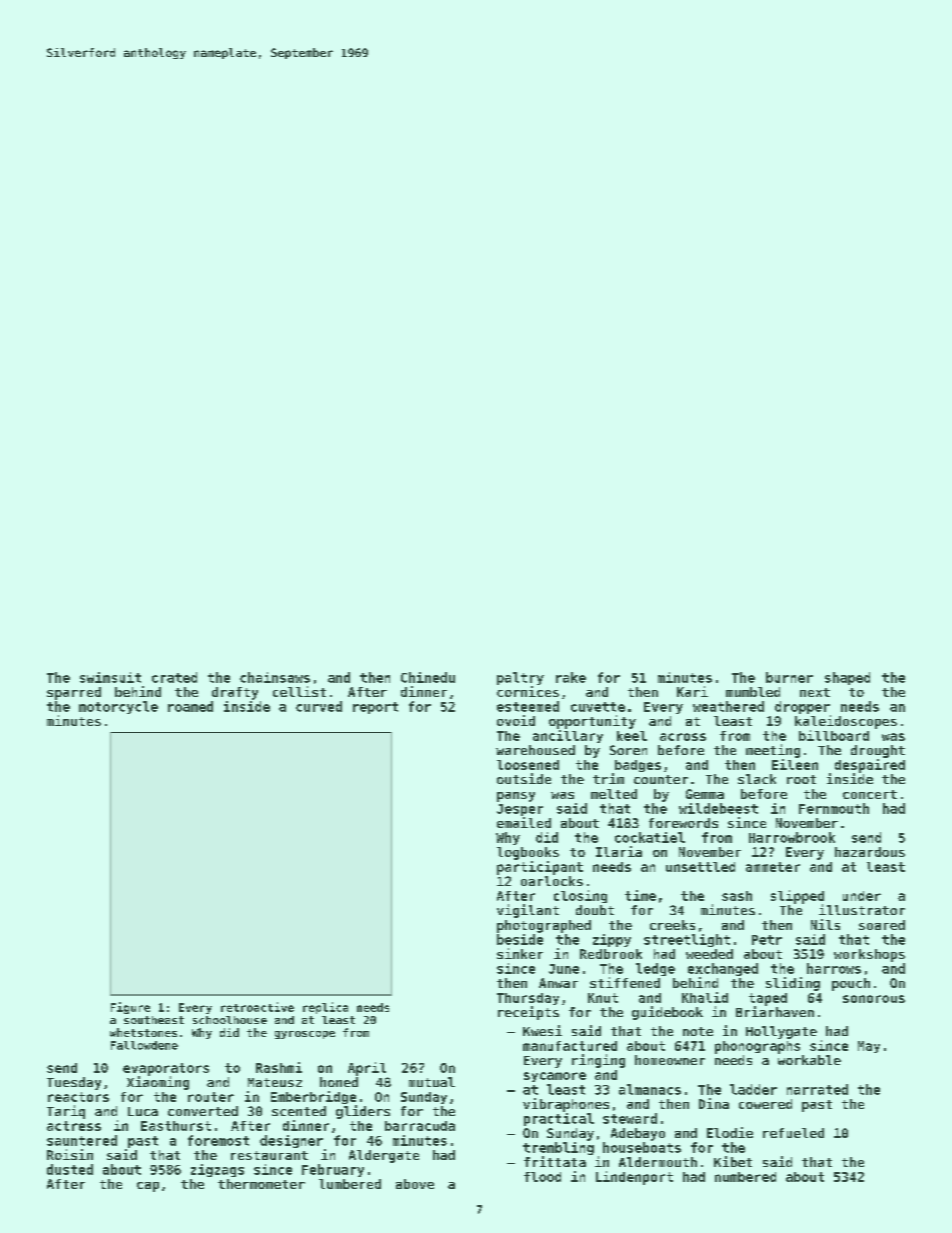  Describe the element at coordinates (130, 1008) in the screenshot. I see `Figure` at that location.
